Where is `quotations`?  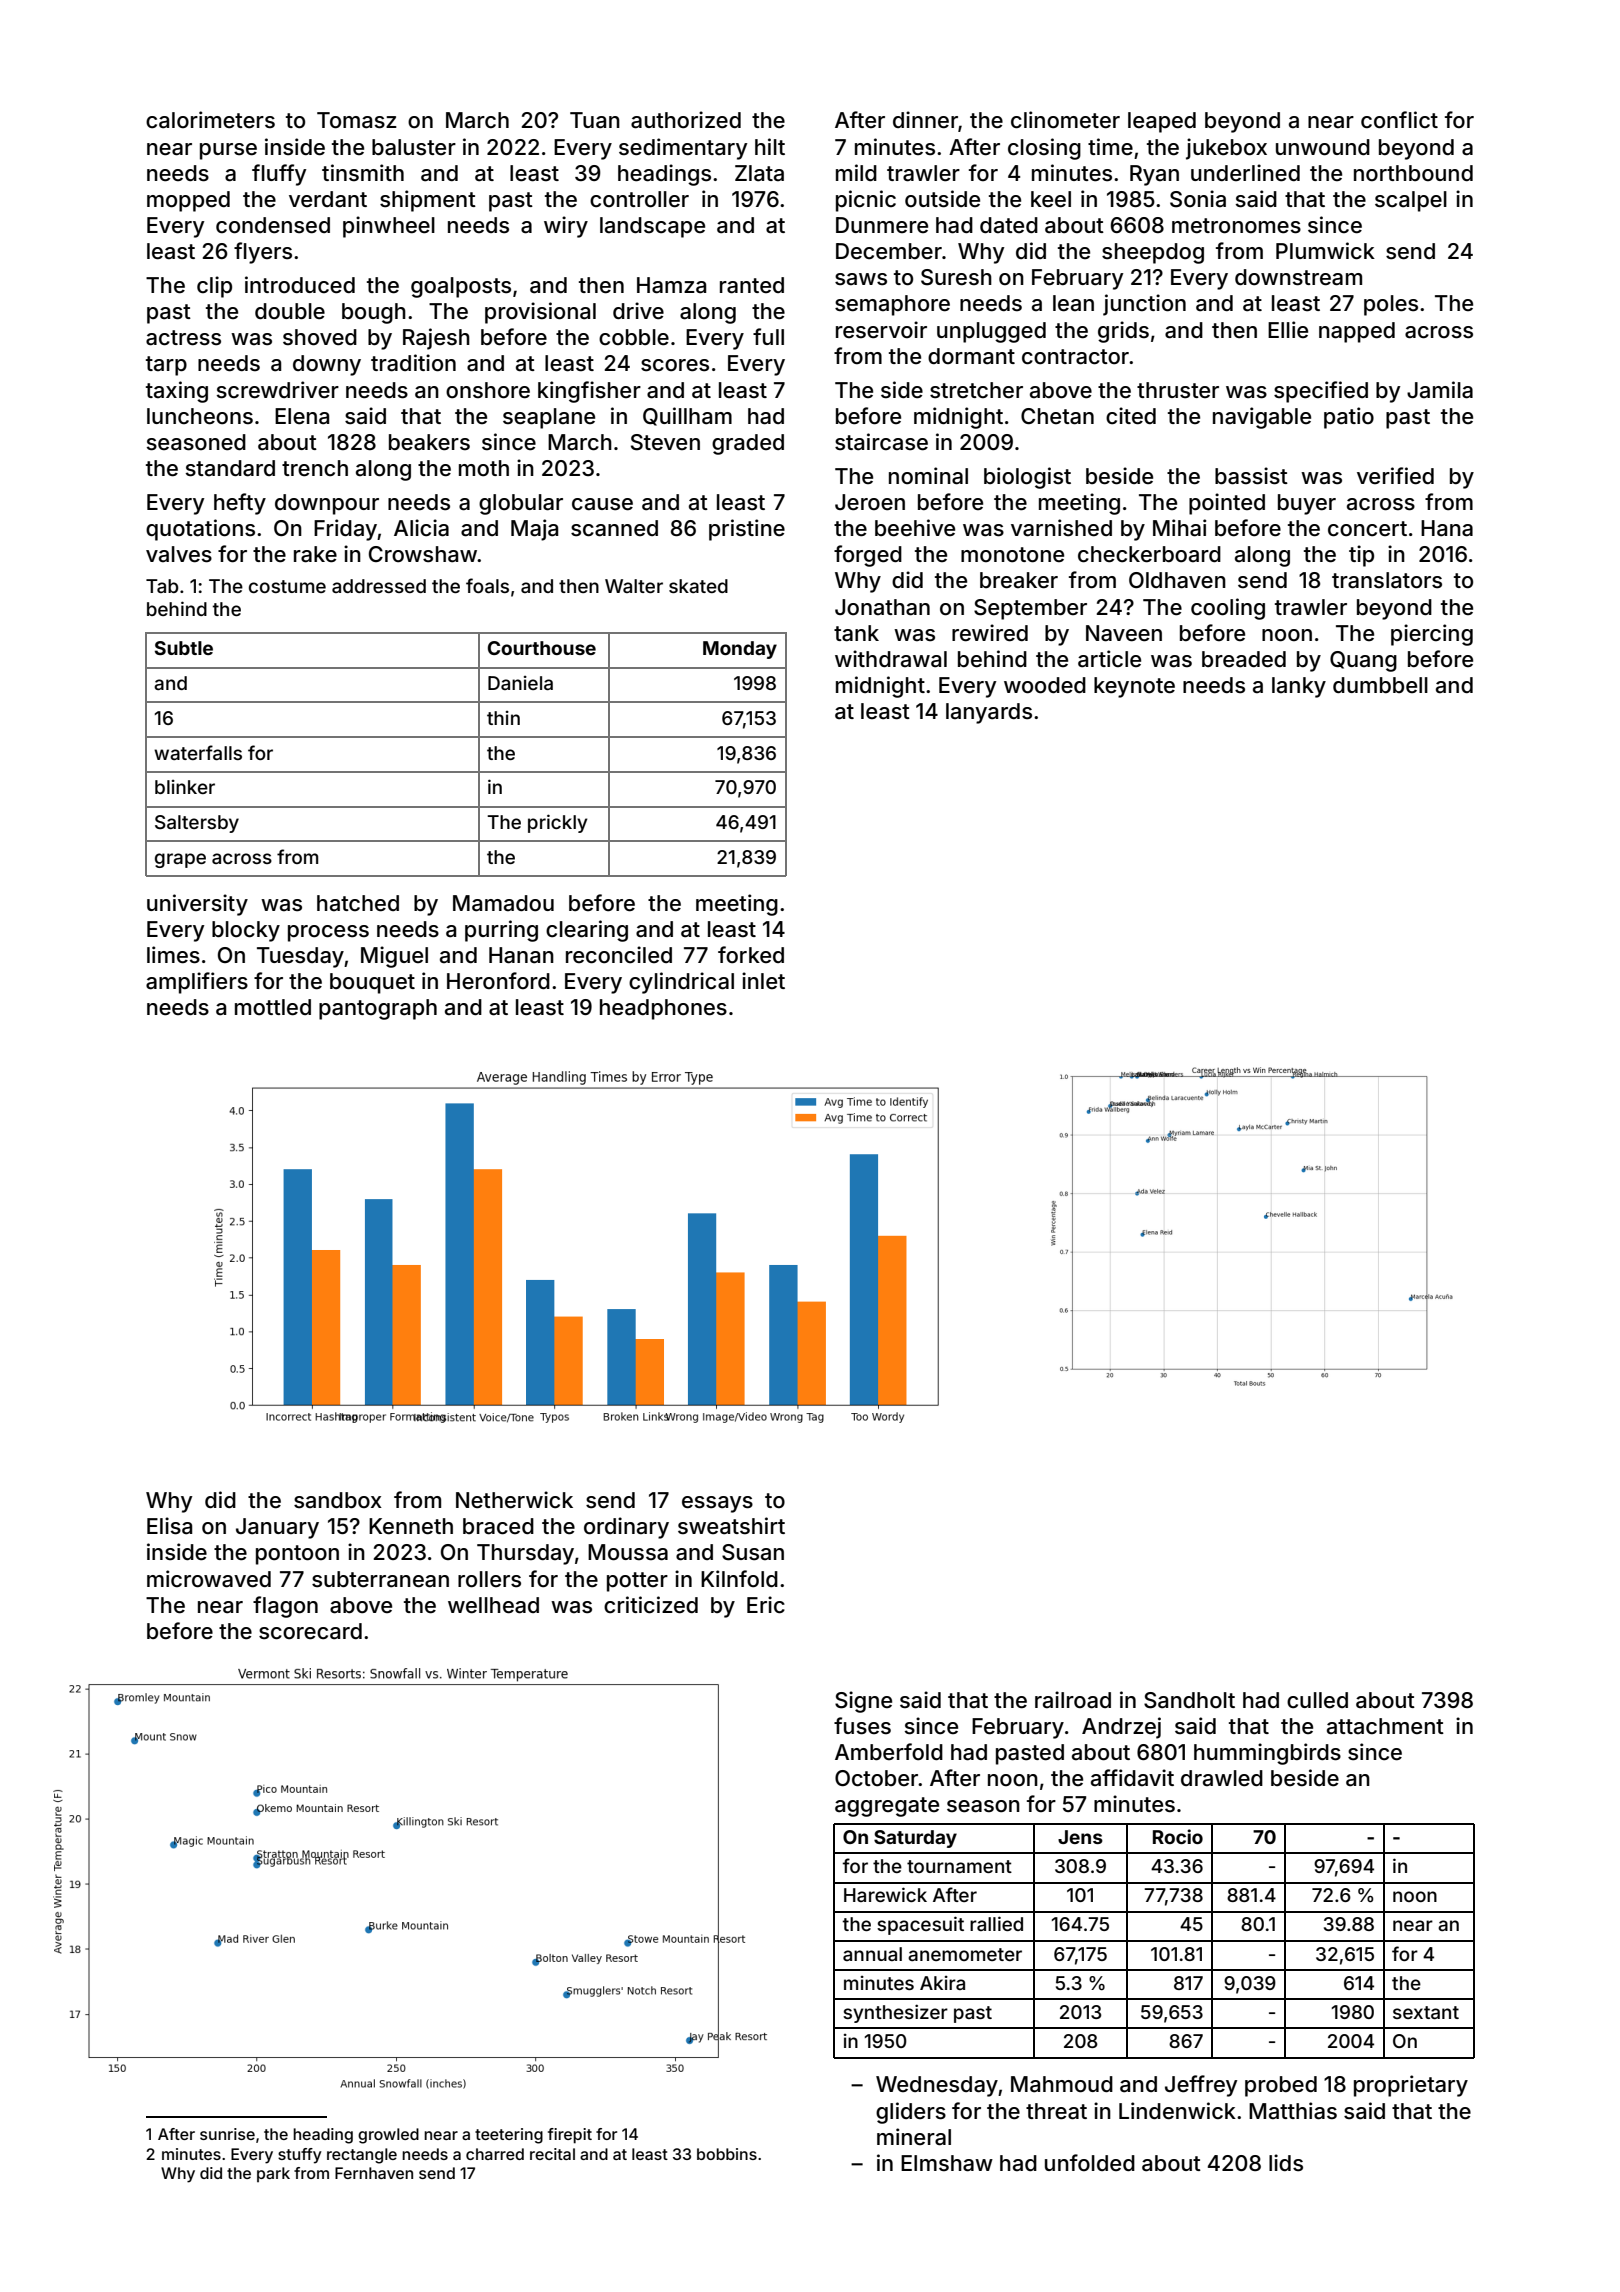 quotations is located at coordinates (200, 530).
